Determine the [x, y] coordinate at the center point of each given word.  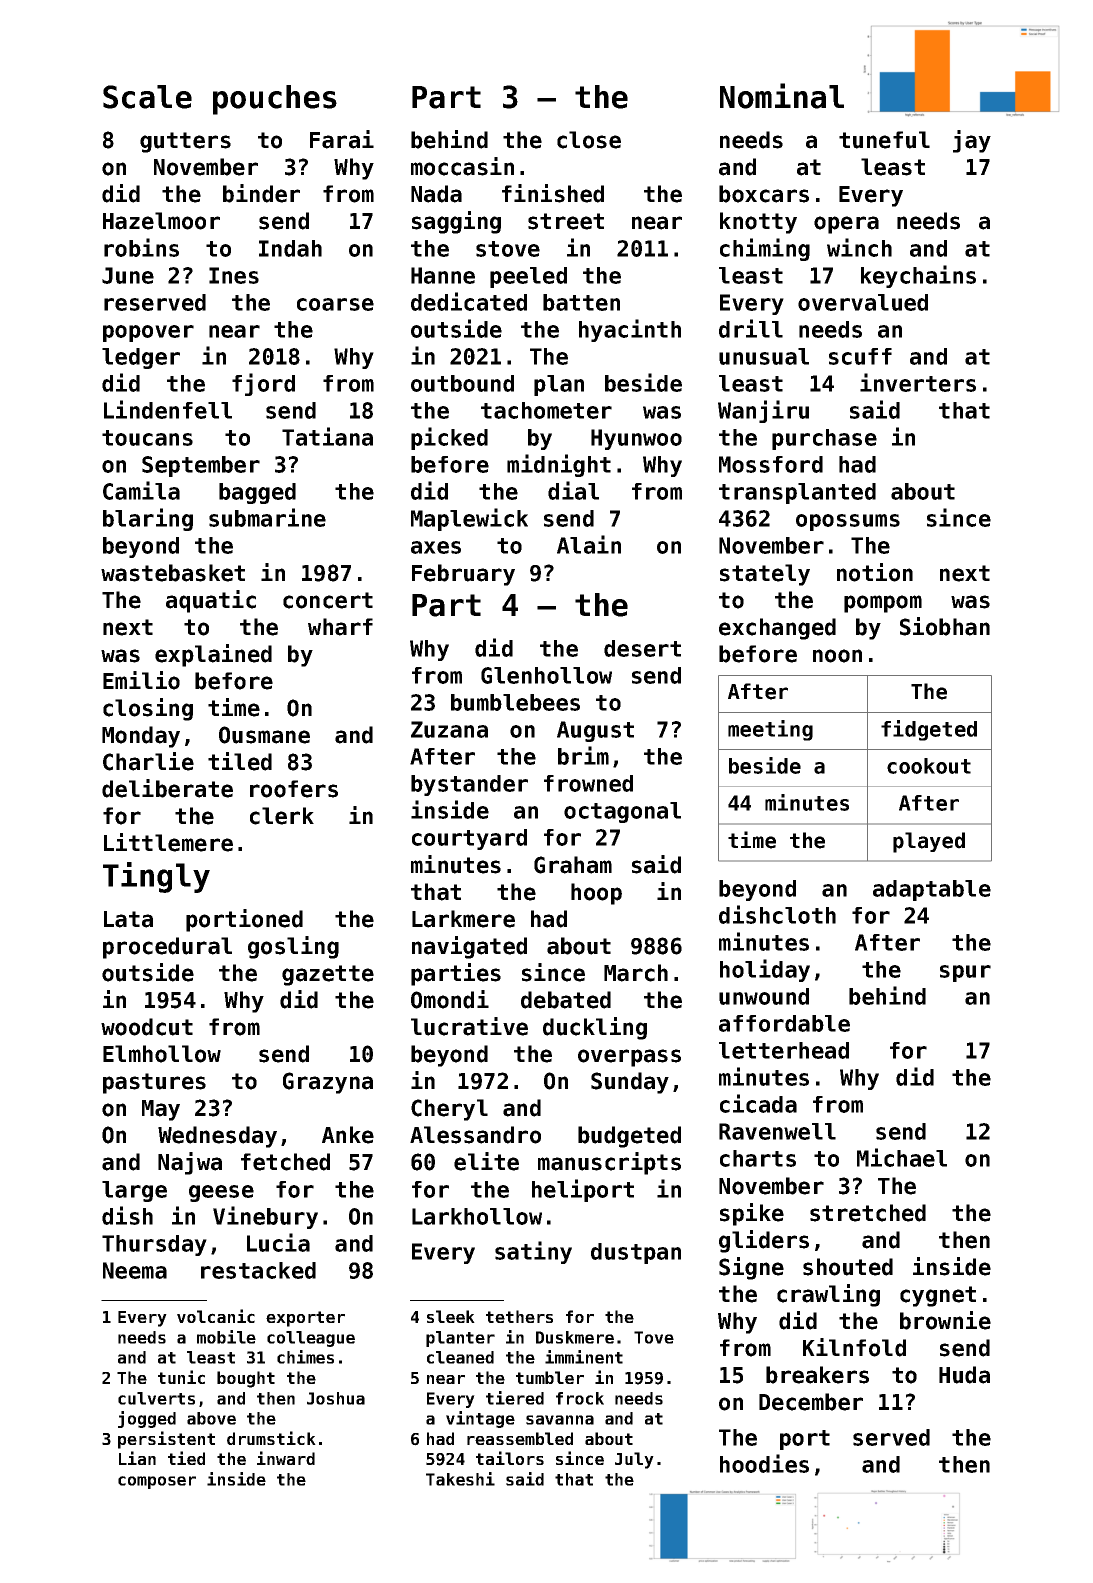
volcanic [216, 1316]
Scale [147, 97]
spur [965, 973]
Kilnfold [854, 1347]
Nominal [782, 96]
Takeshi [460, 1479]
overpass [629, 1058]
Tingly [156, 877]
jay [972, 141]
